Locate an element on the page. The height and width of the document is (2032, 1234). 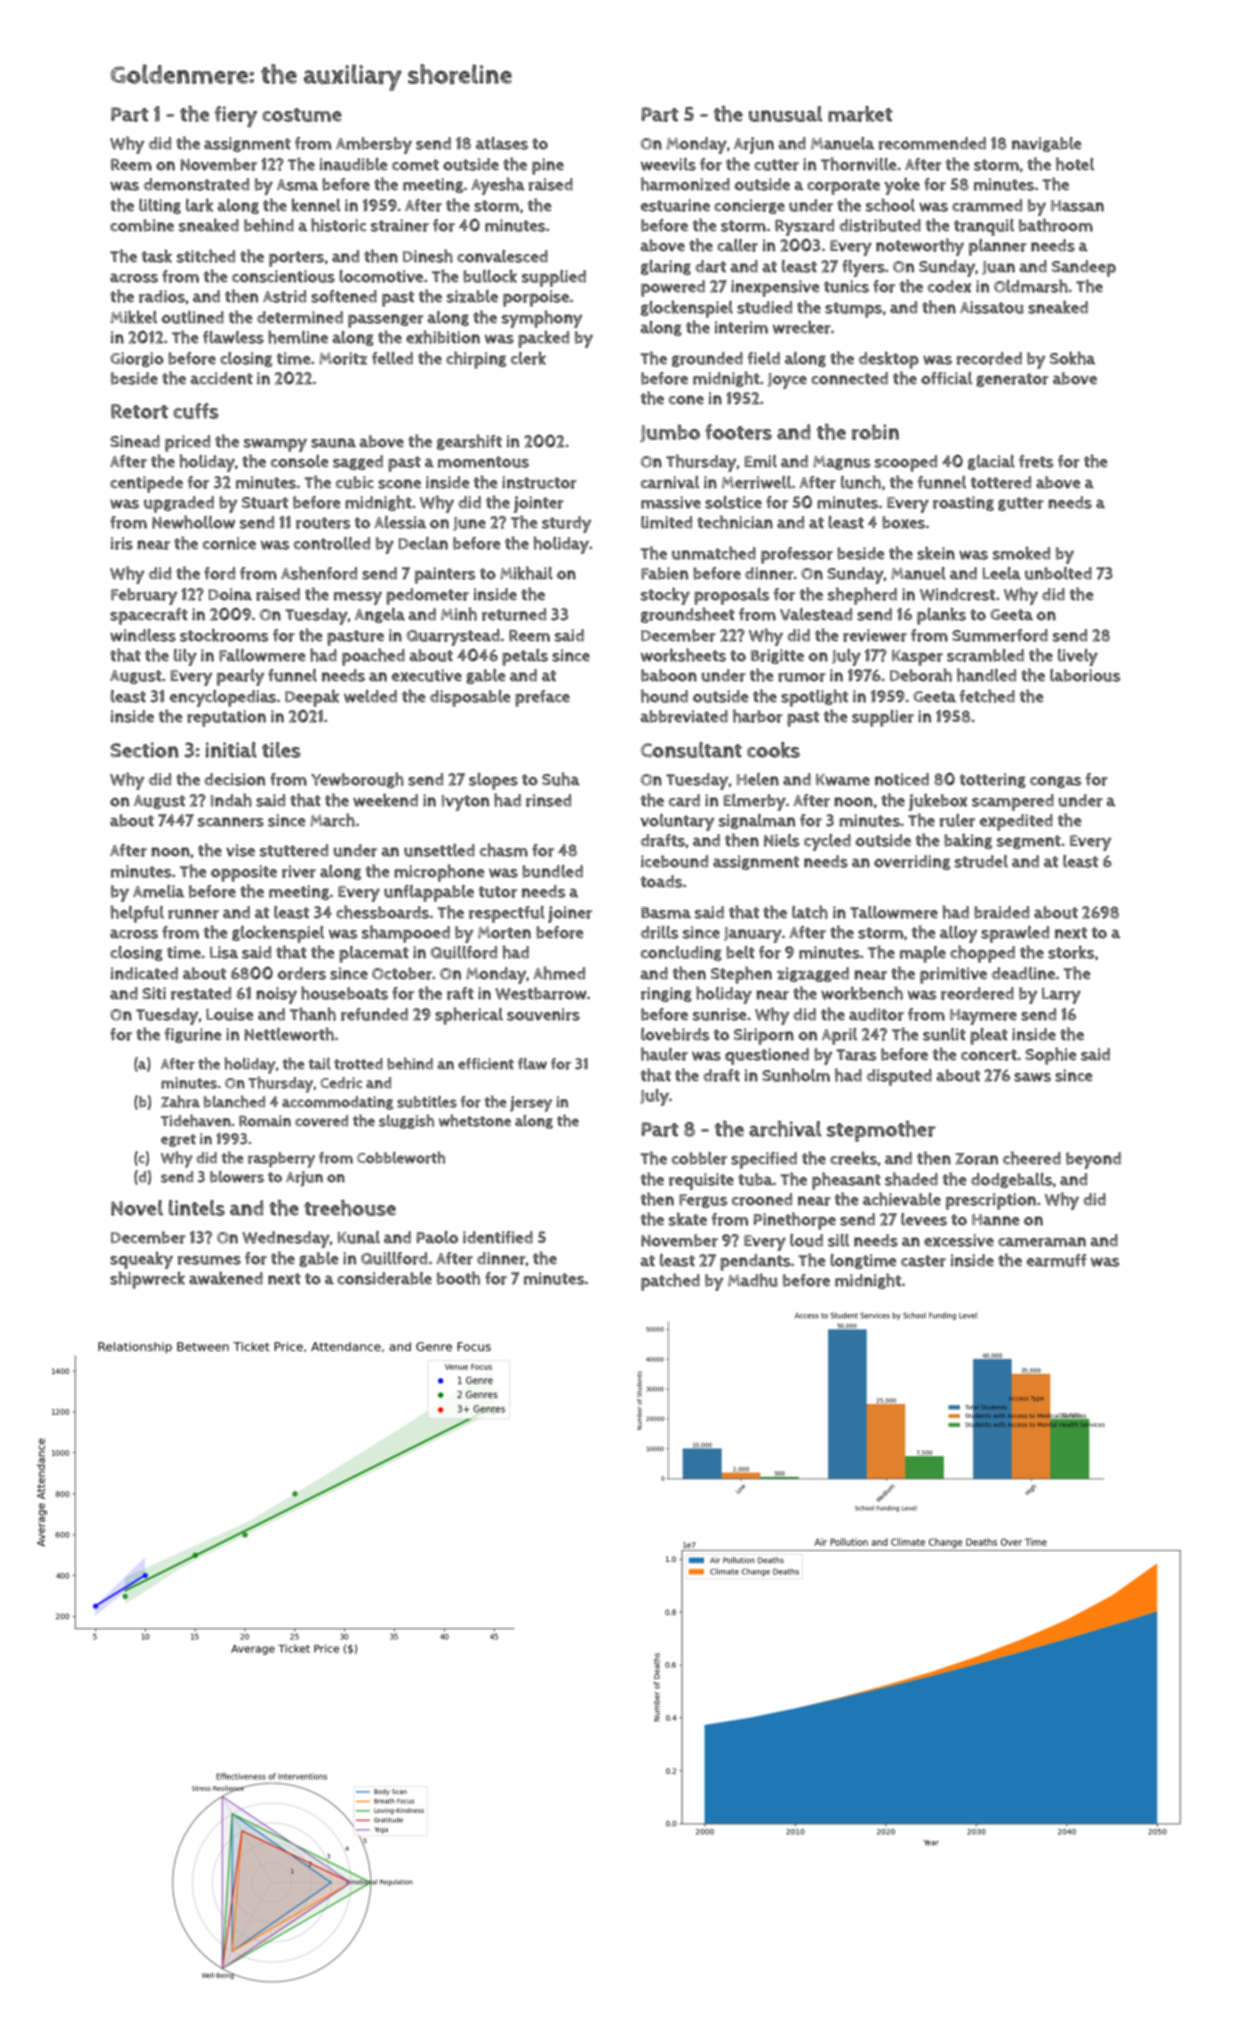
solstice is located at coordinates (733, 502).
